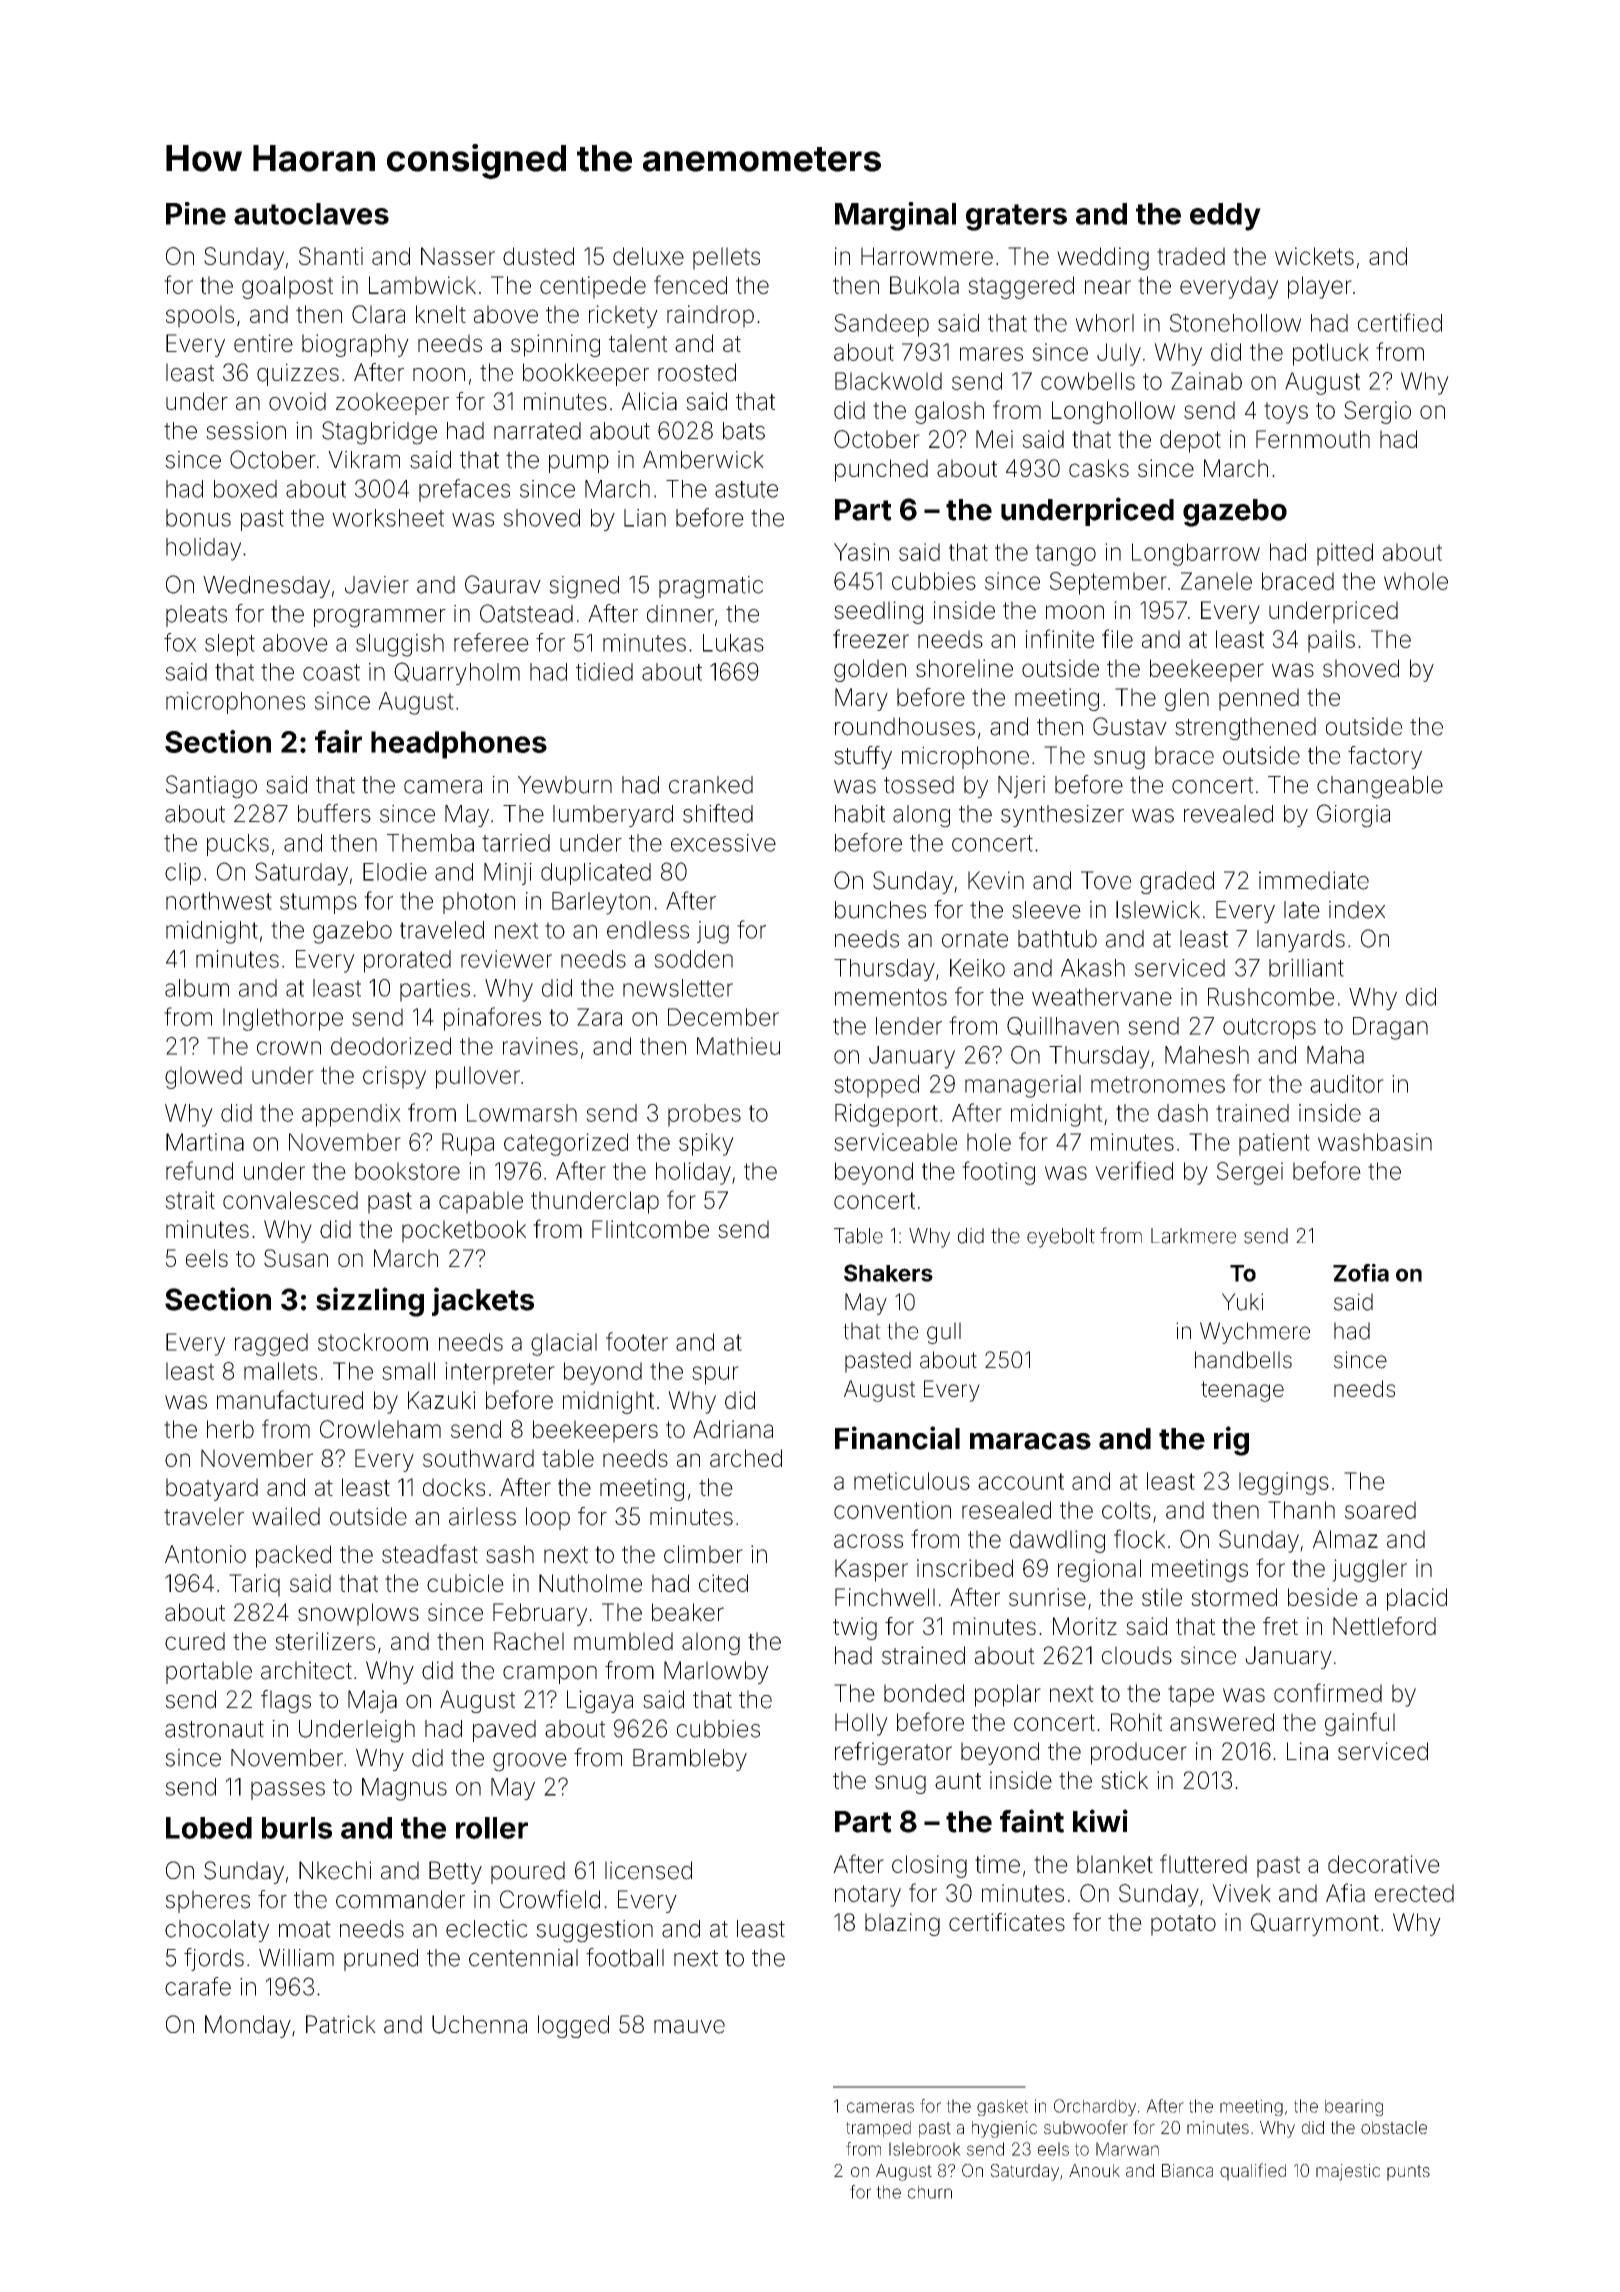 This document has width=1620, height=2292. I want to click on strait, so click(190, 1200).
